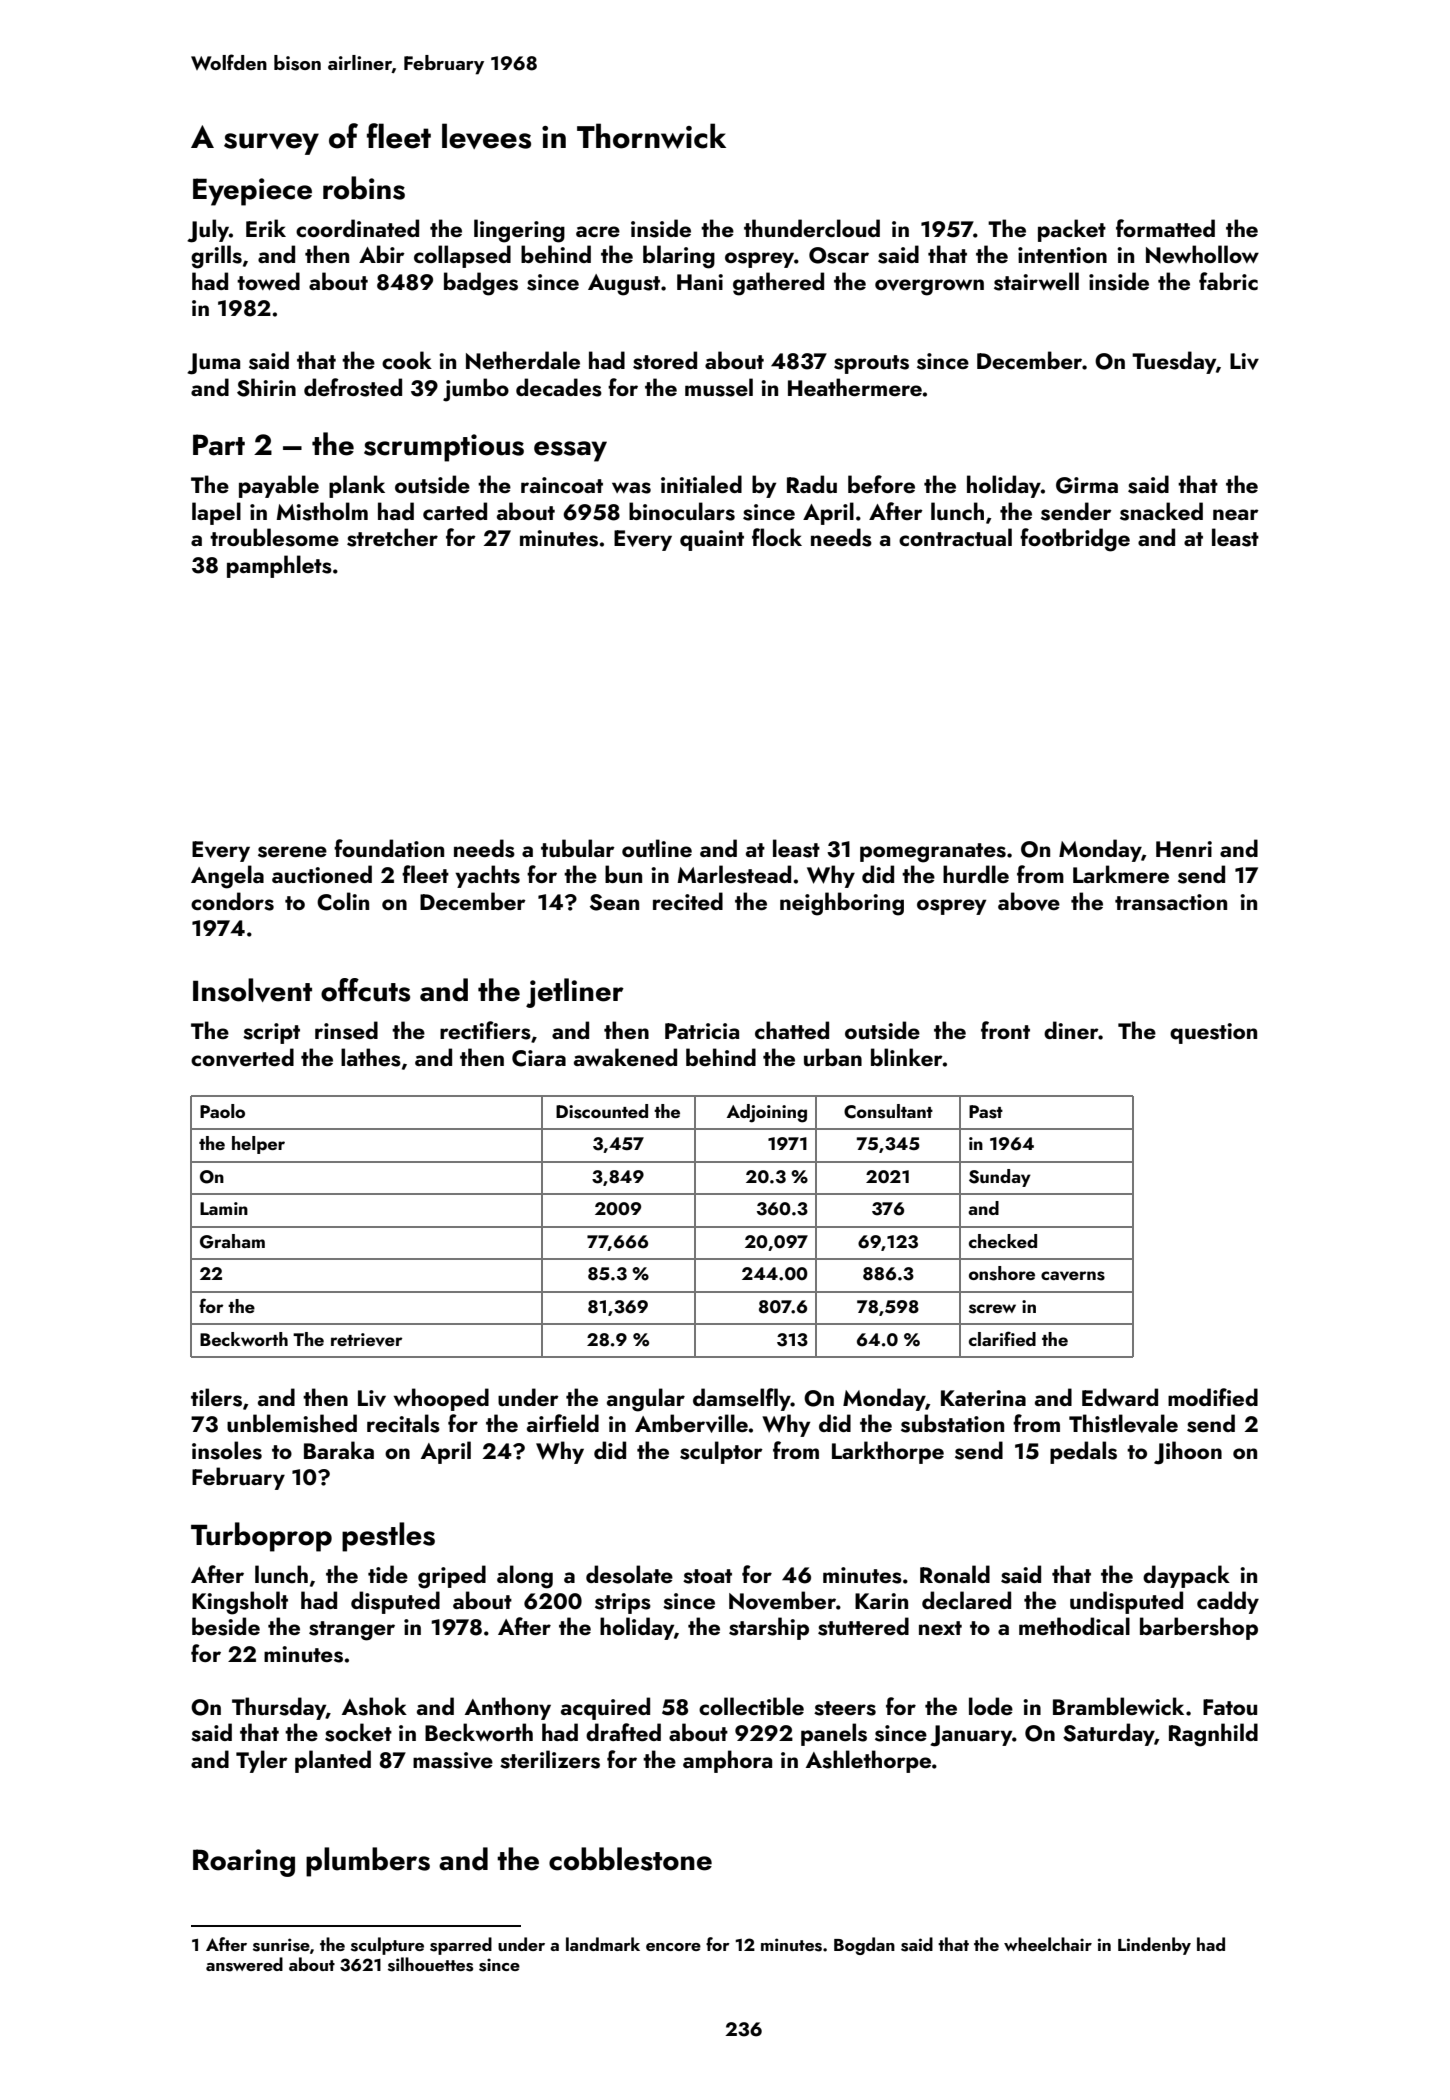 The height and width of the screenshot is (2100, 1450). What do you see at coordinates (812, 484) in the screenshot?
I see `Radu` at bounding box center [812, 484].
